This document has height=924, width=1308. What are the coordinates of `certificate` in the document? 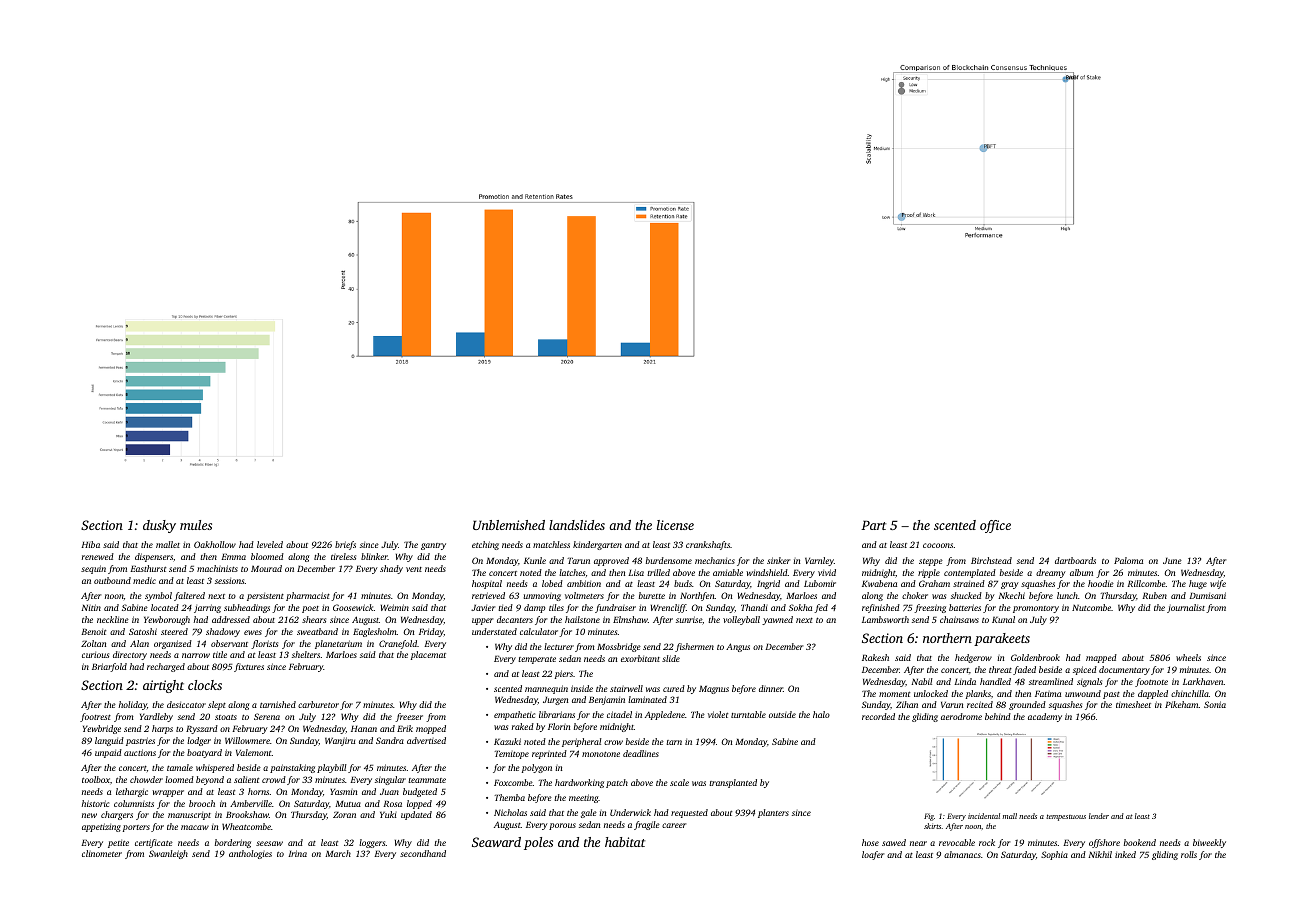 It's located at (154, 843).
